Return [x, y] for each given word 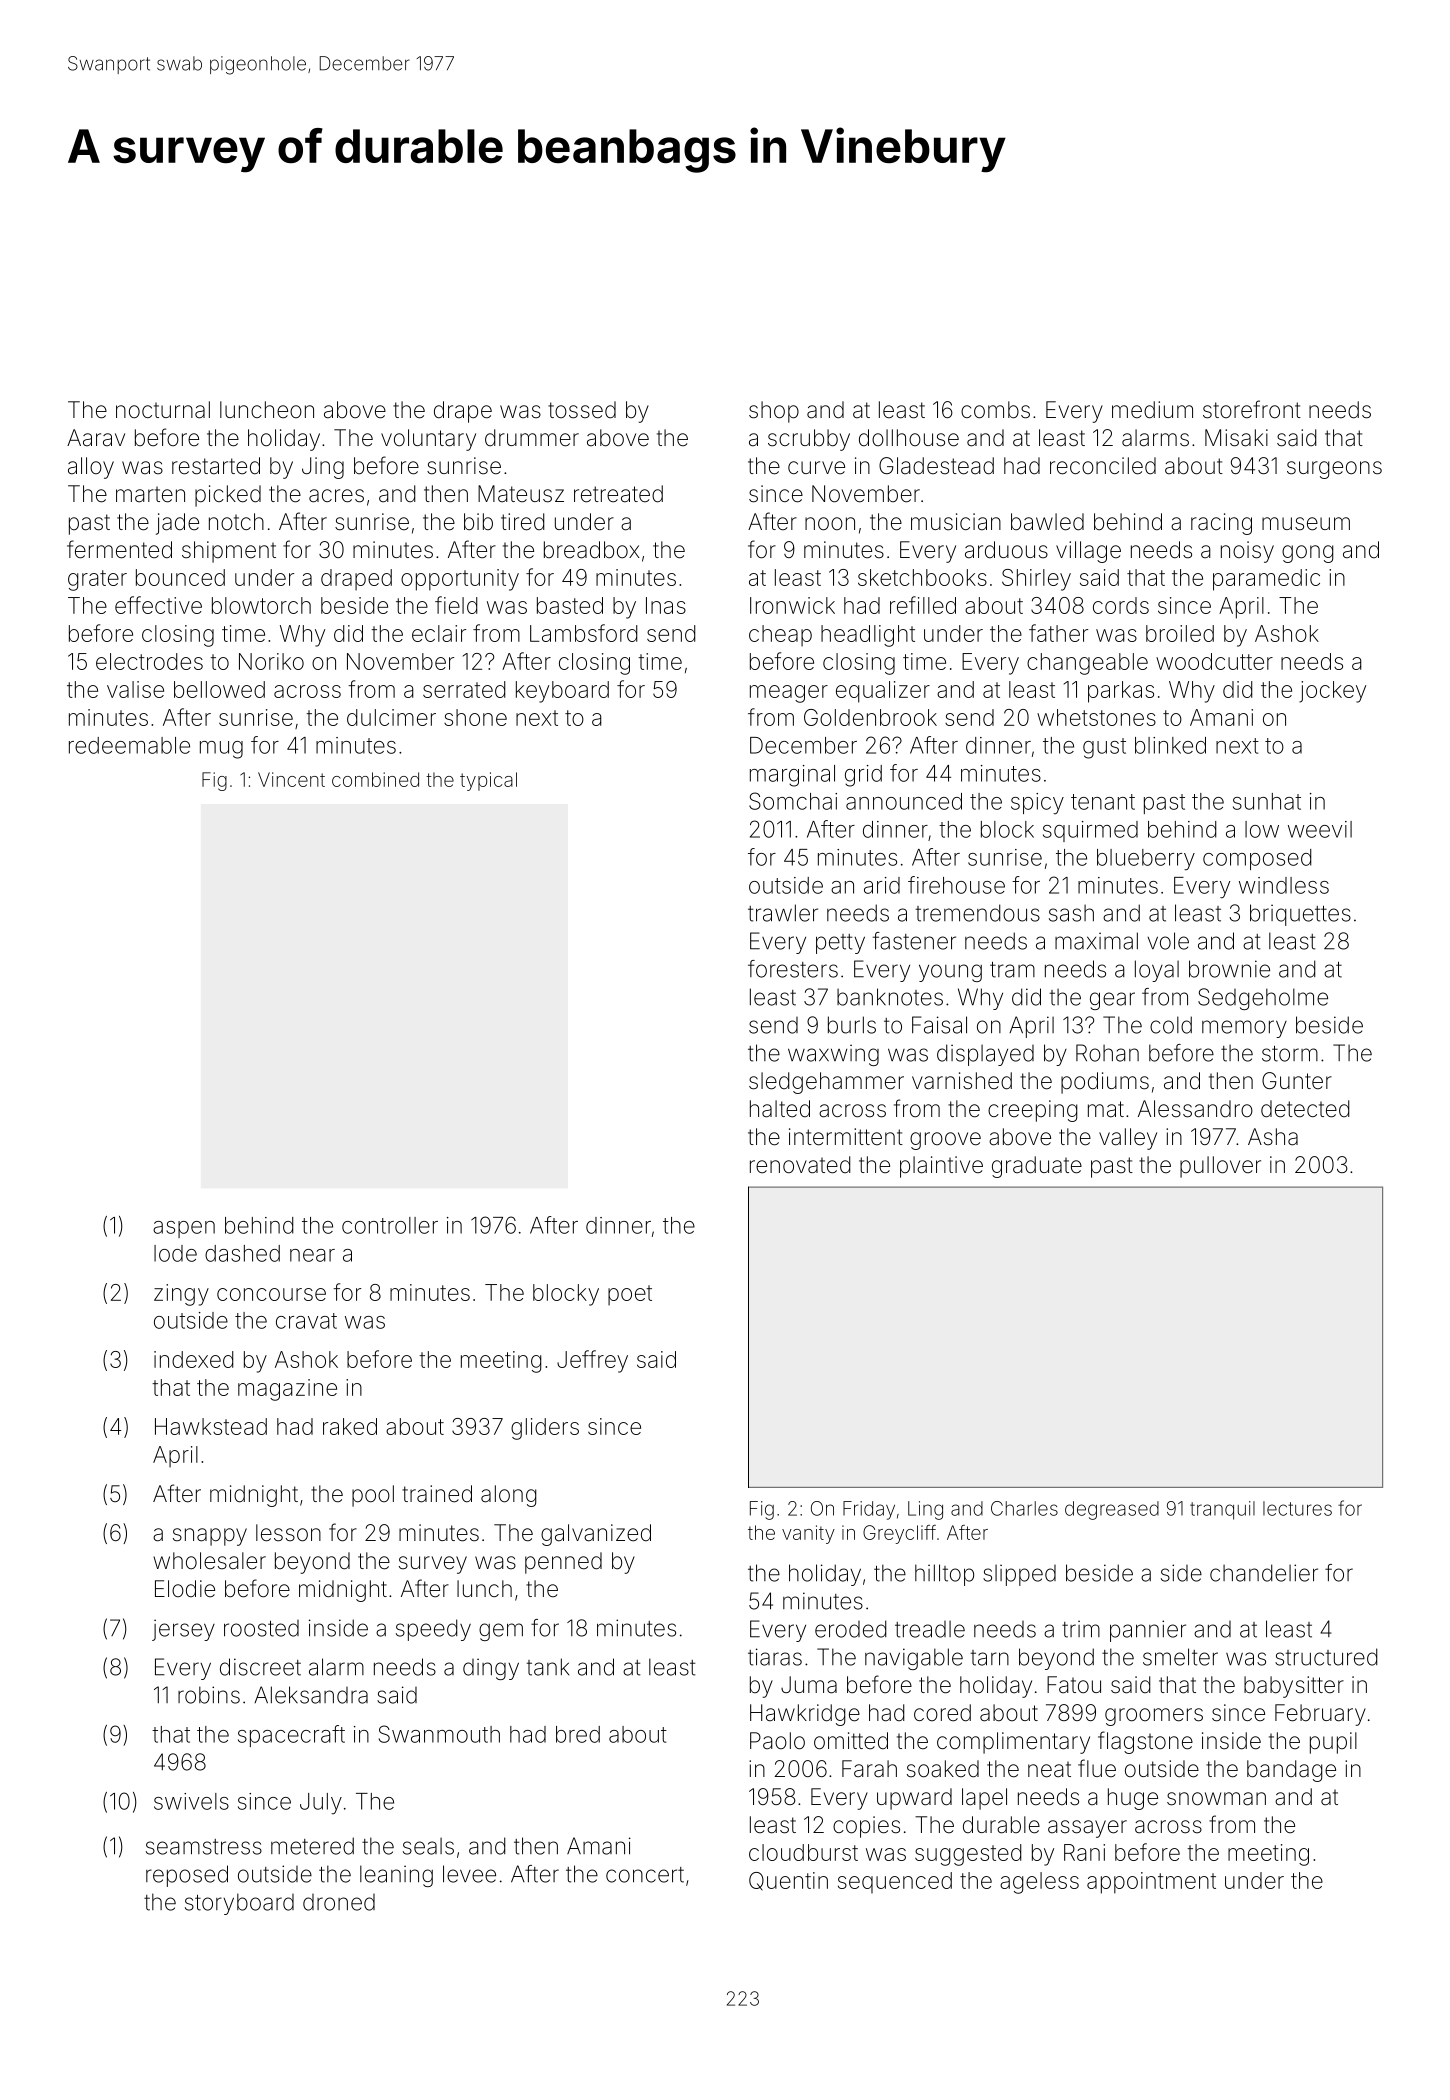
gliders [545, 1429]
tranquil [1222, 1510]
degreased [1112, 1510]
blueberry [1146, 859]
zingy [181, 1295]
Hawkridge [805, 1715]
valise [135, 689]
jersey [183, 1630]
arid [882, 885]
